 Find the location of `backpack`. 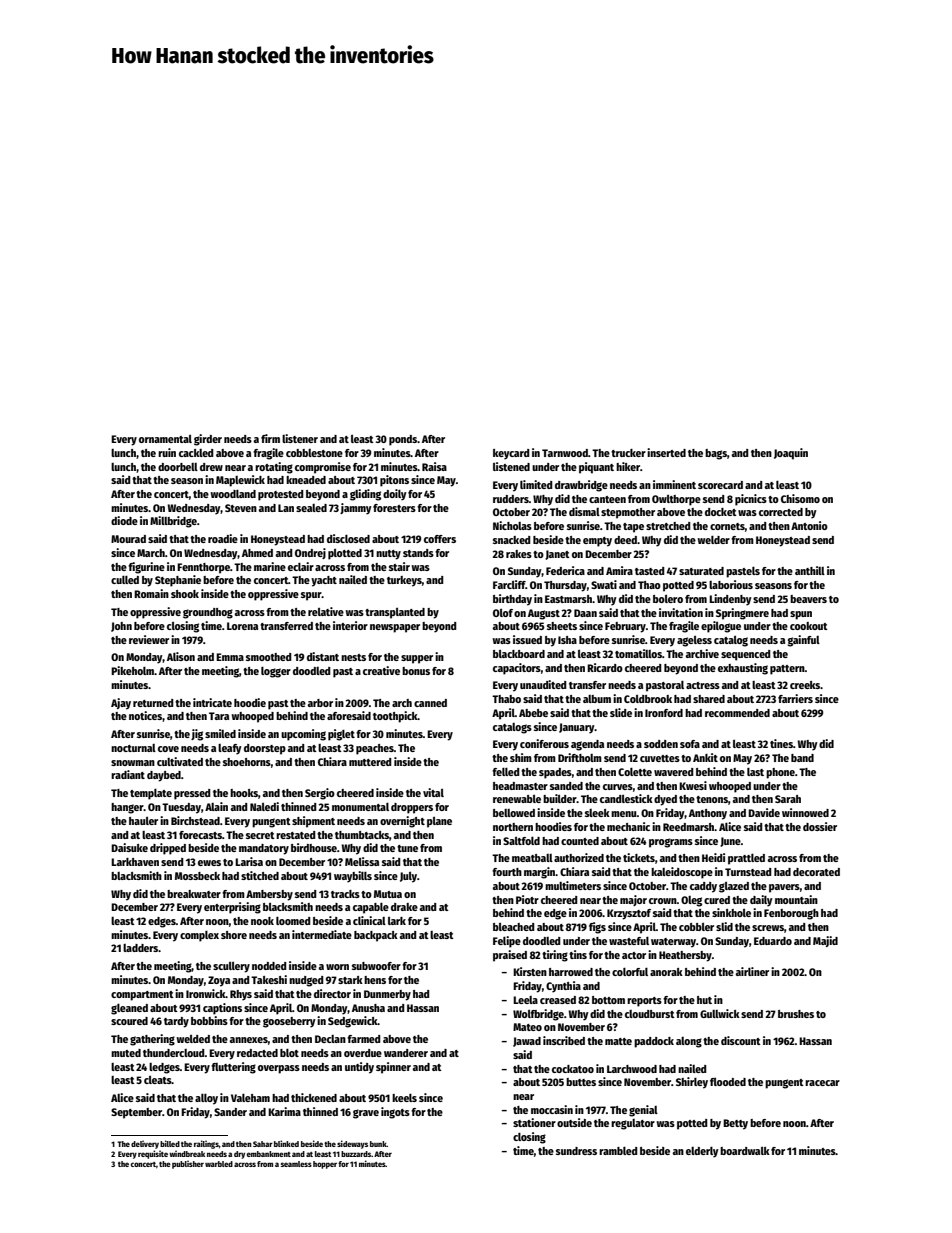

backpack is located at coordinates (376, 936).
